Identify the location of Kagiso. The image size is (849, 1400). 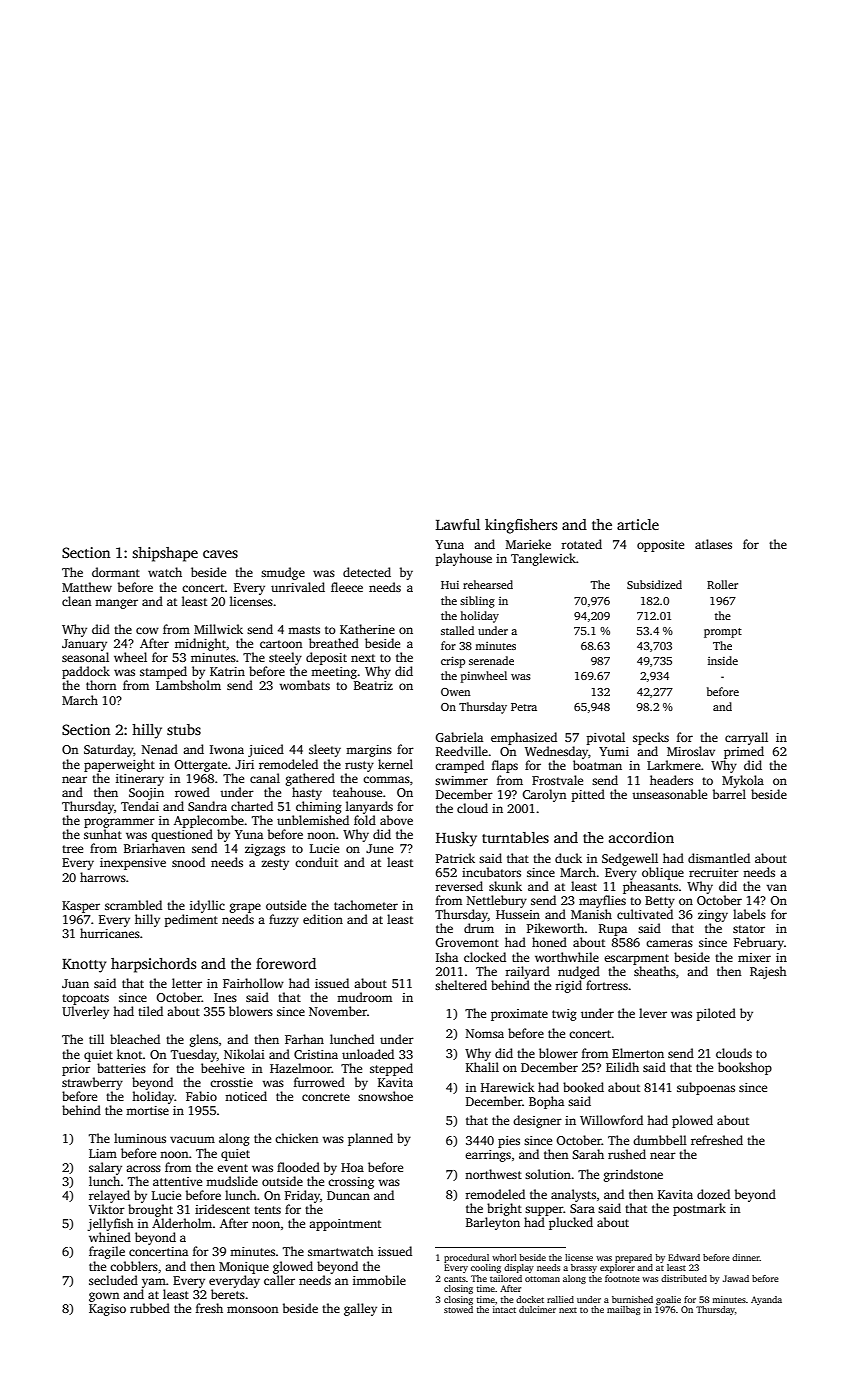
(107, 1310).
